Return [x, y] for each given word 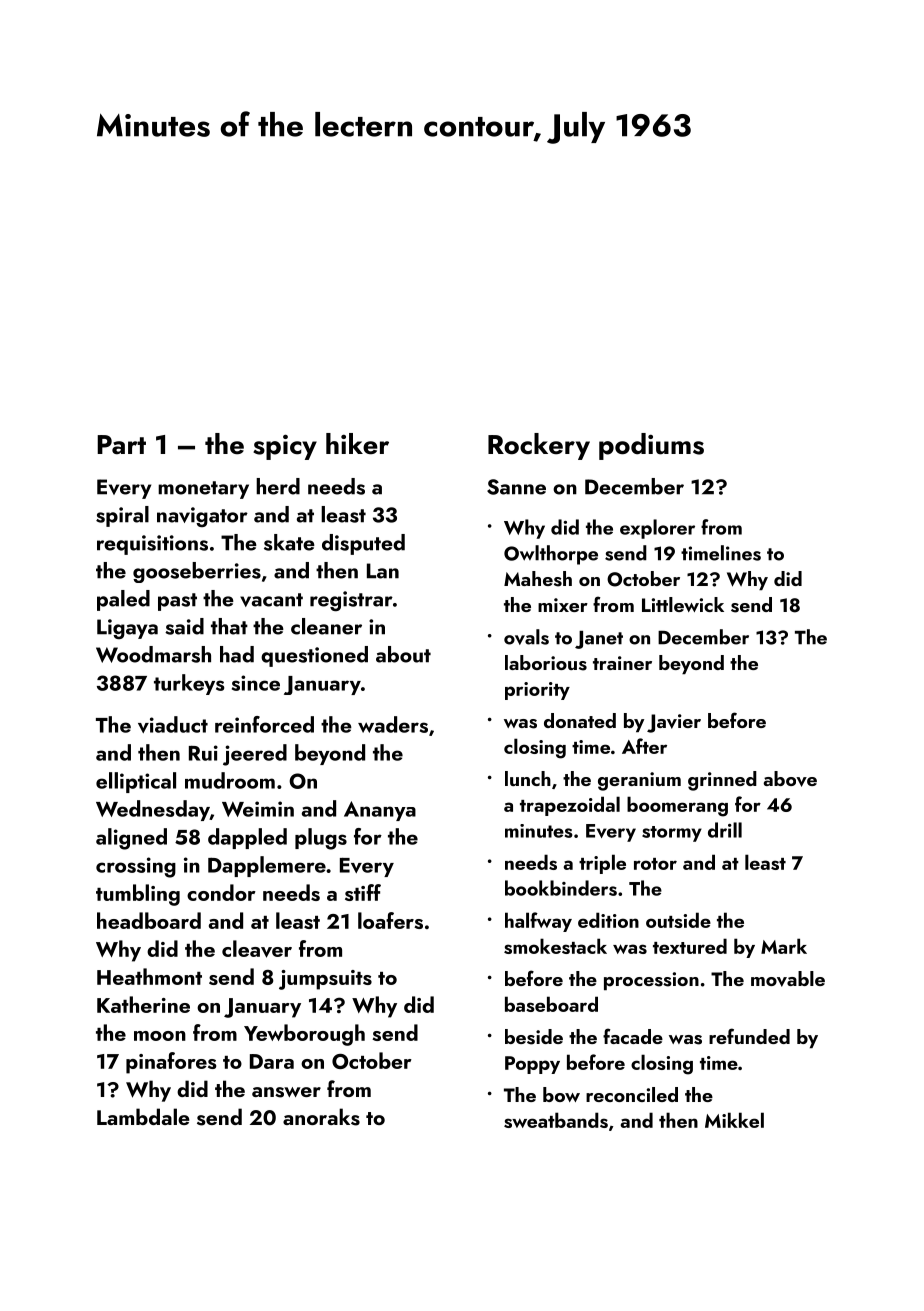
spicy [285, 447]
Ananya [380, 811]
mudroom [230, 780]
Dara [272, 1061]
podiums [651, 446]
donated [580, 720]
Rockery [539, 446]
